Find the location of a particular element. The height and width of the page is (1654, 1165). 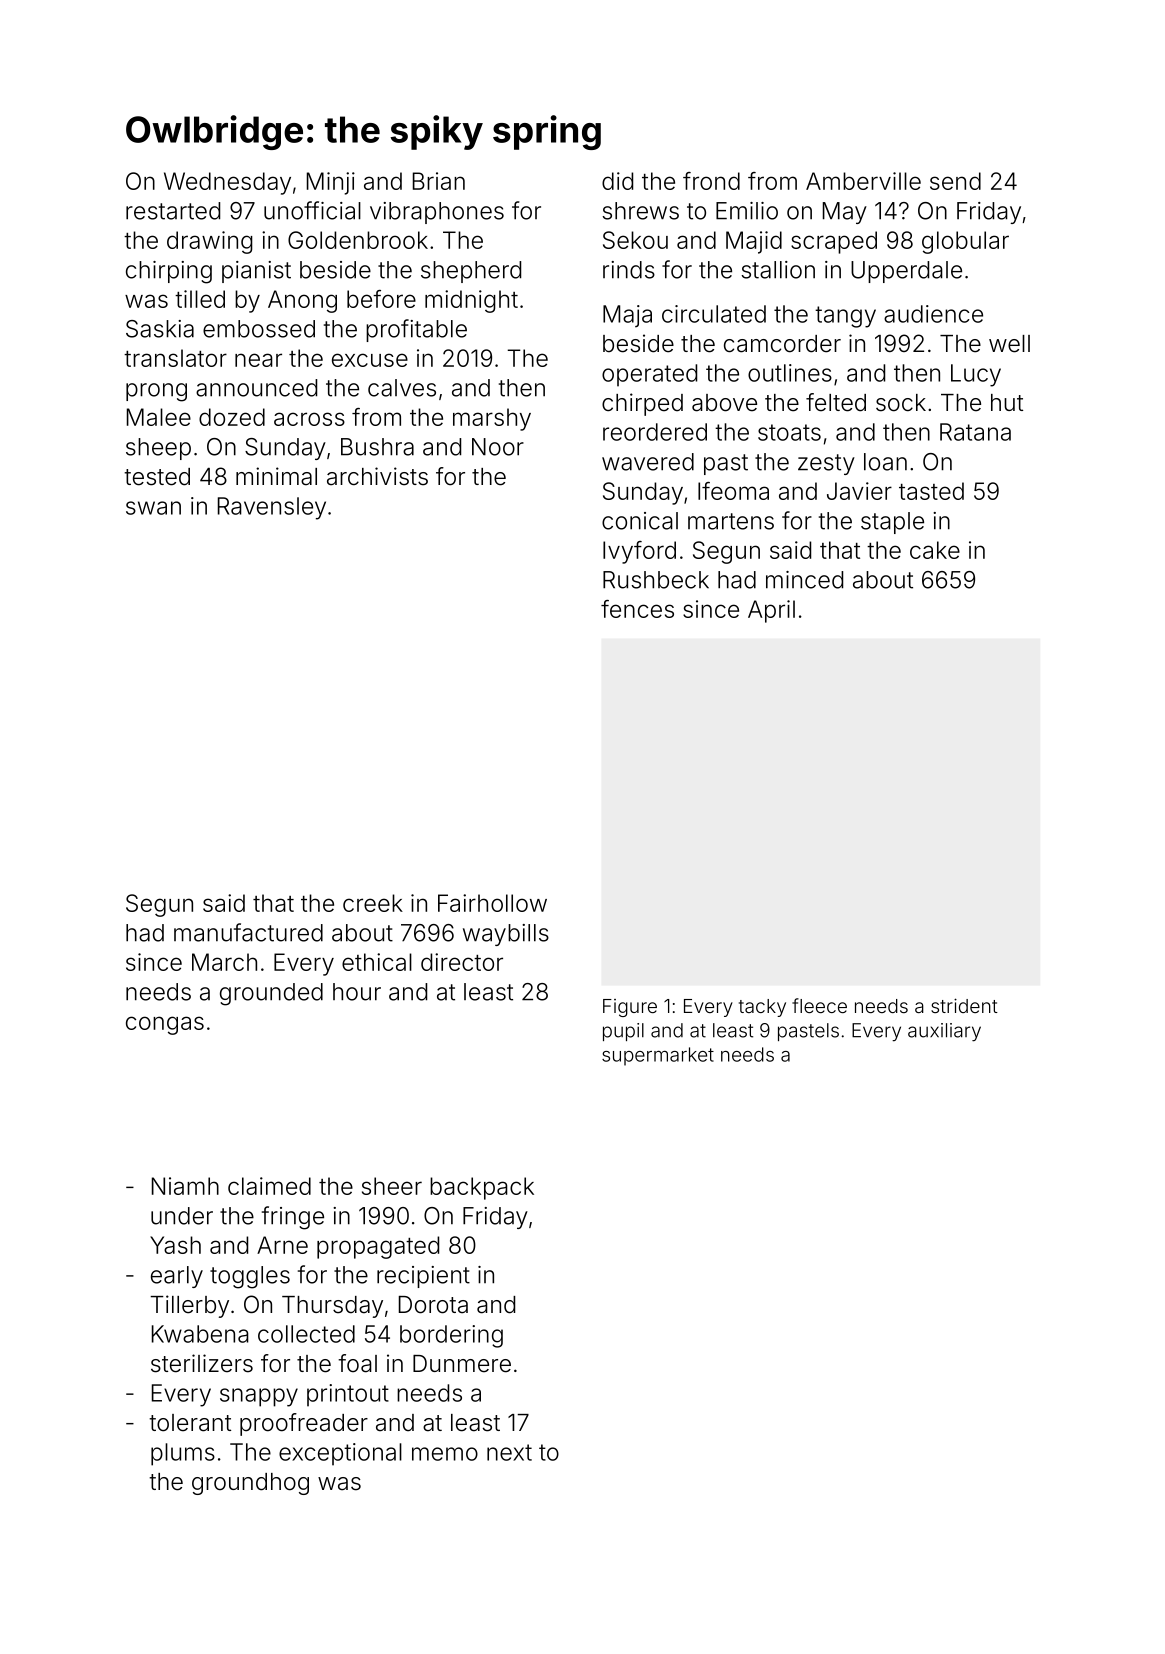

Fairhollow is located at coordinates (492, 903).
